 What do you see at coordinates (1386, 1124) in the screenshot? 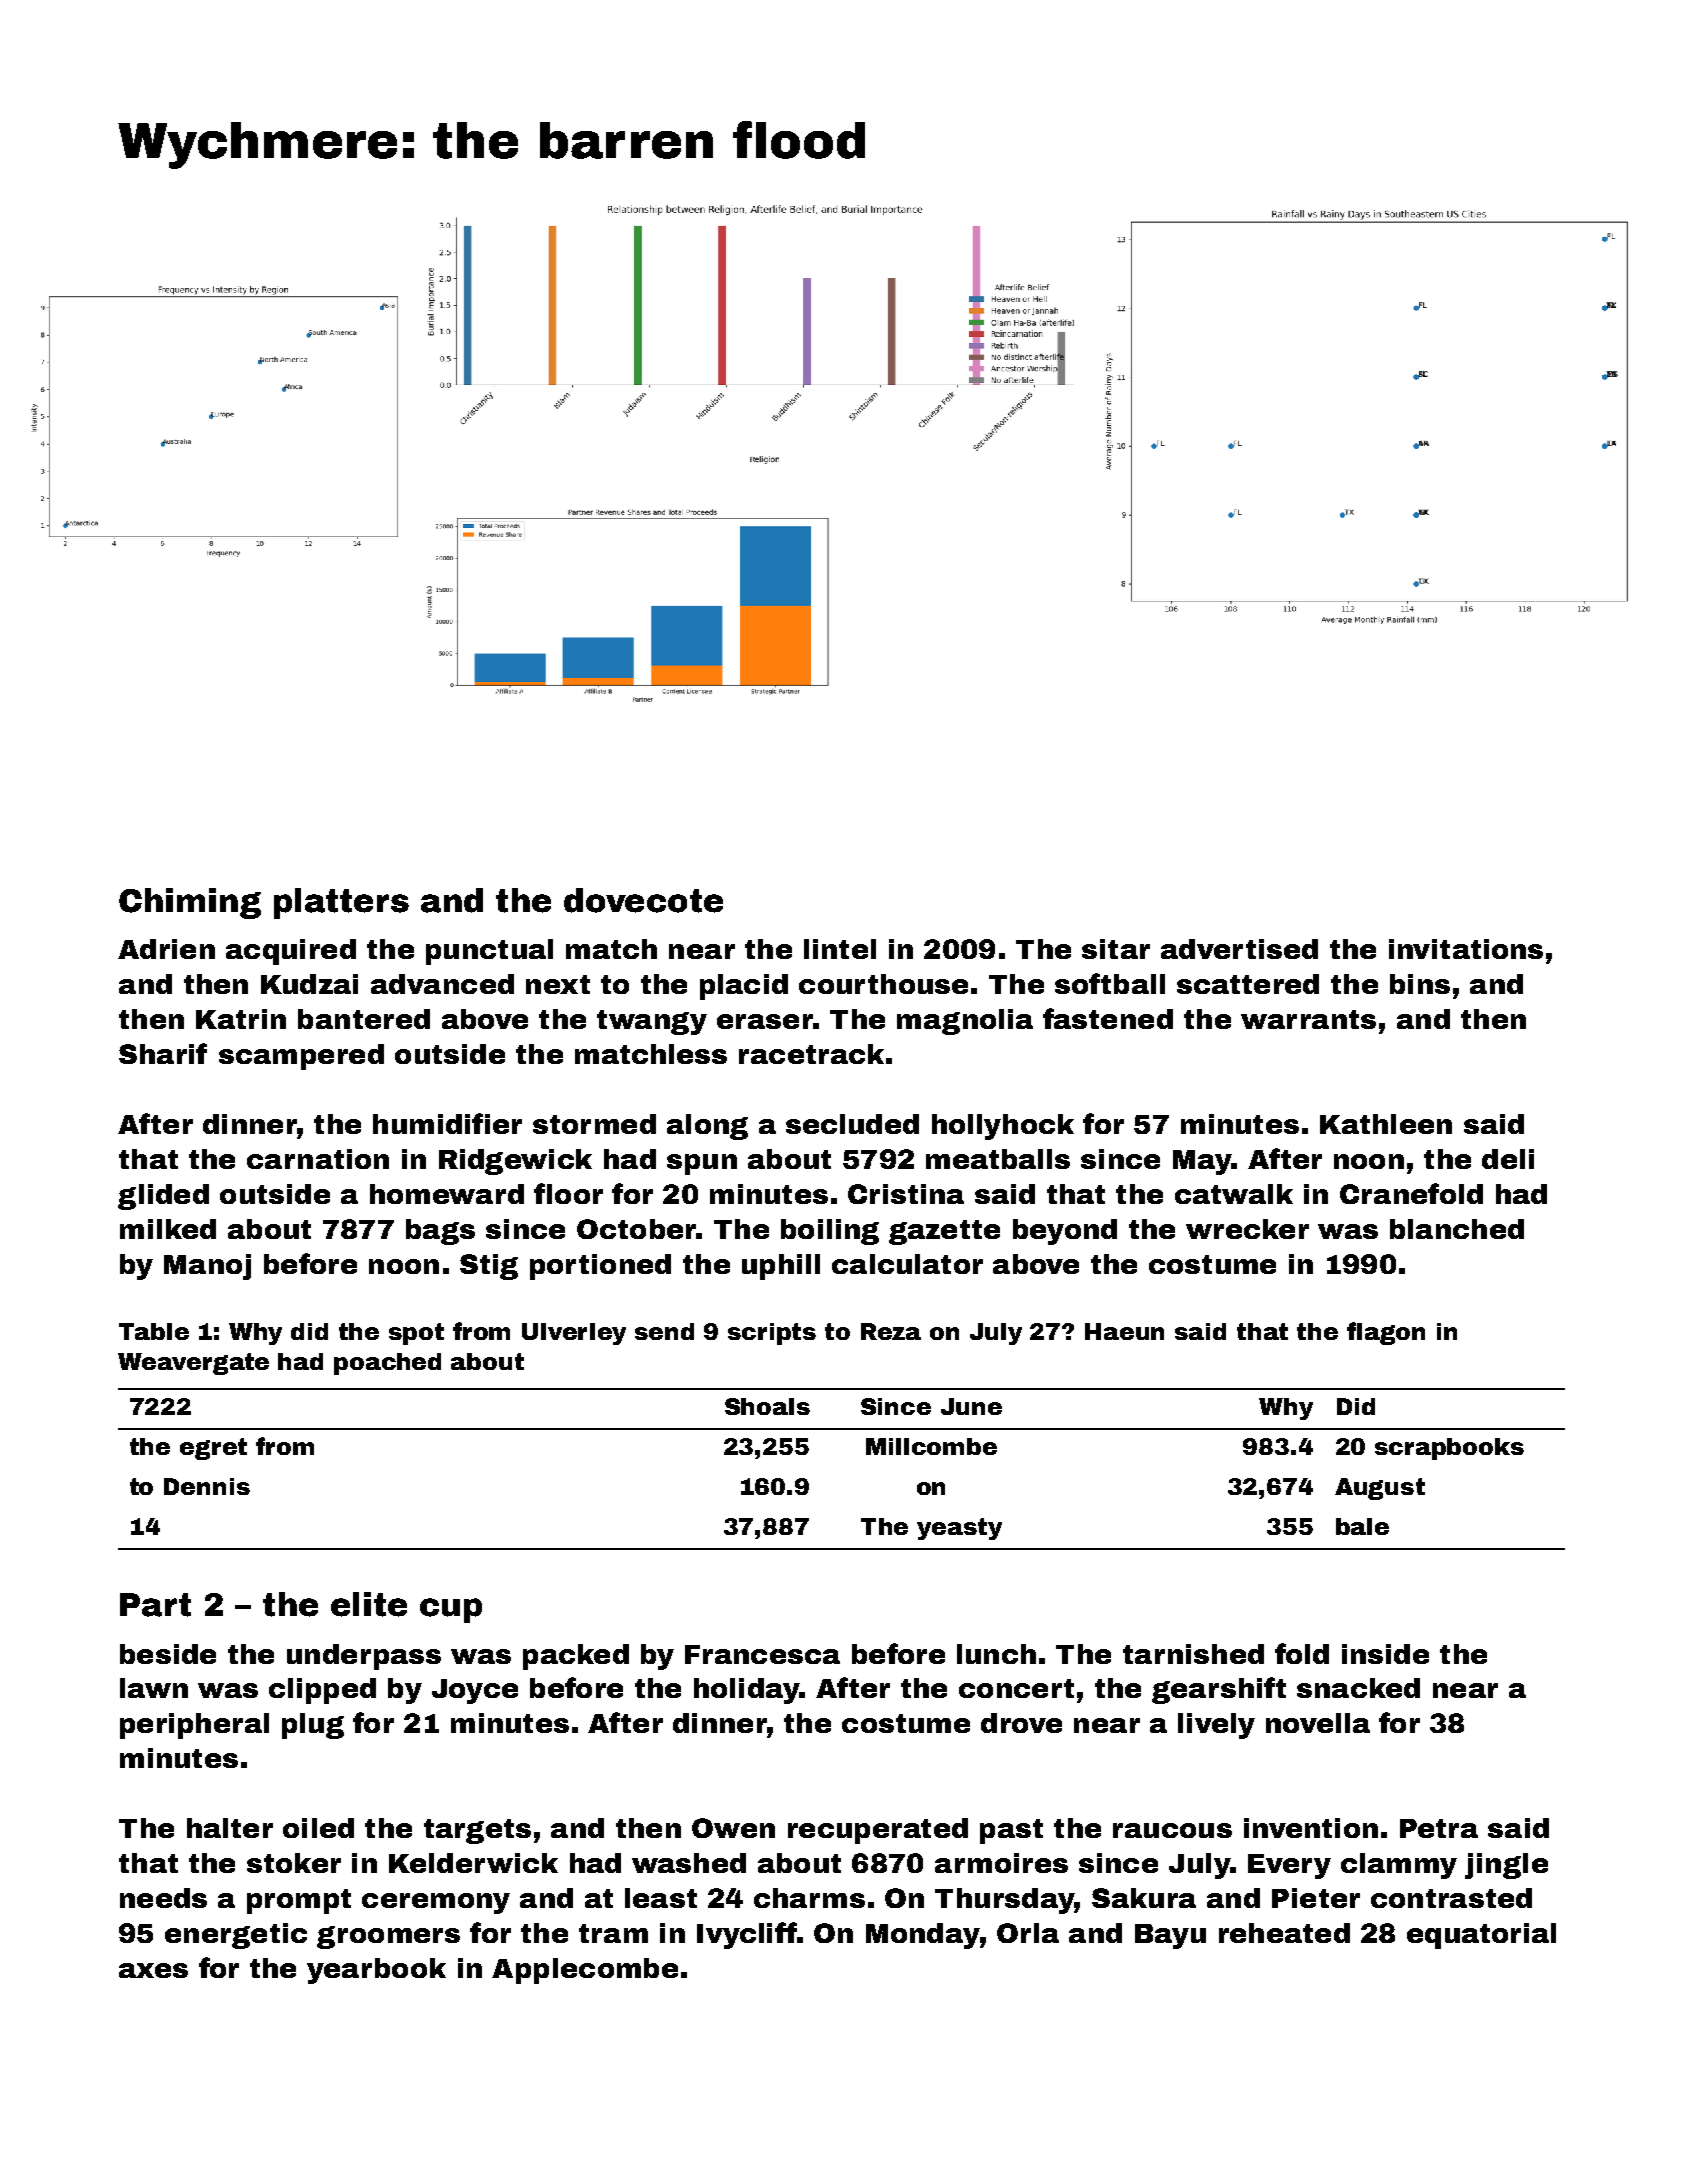
I see `Kathleen` at bounding box center [1386, 1124].
